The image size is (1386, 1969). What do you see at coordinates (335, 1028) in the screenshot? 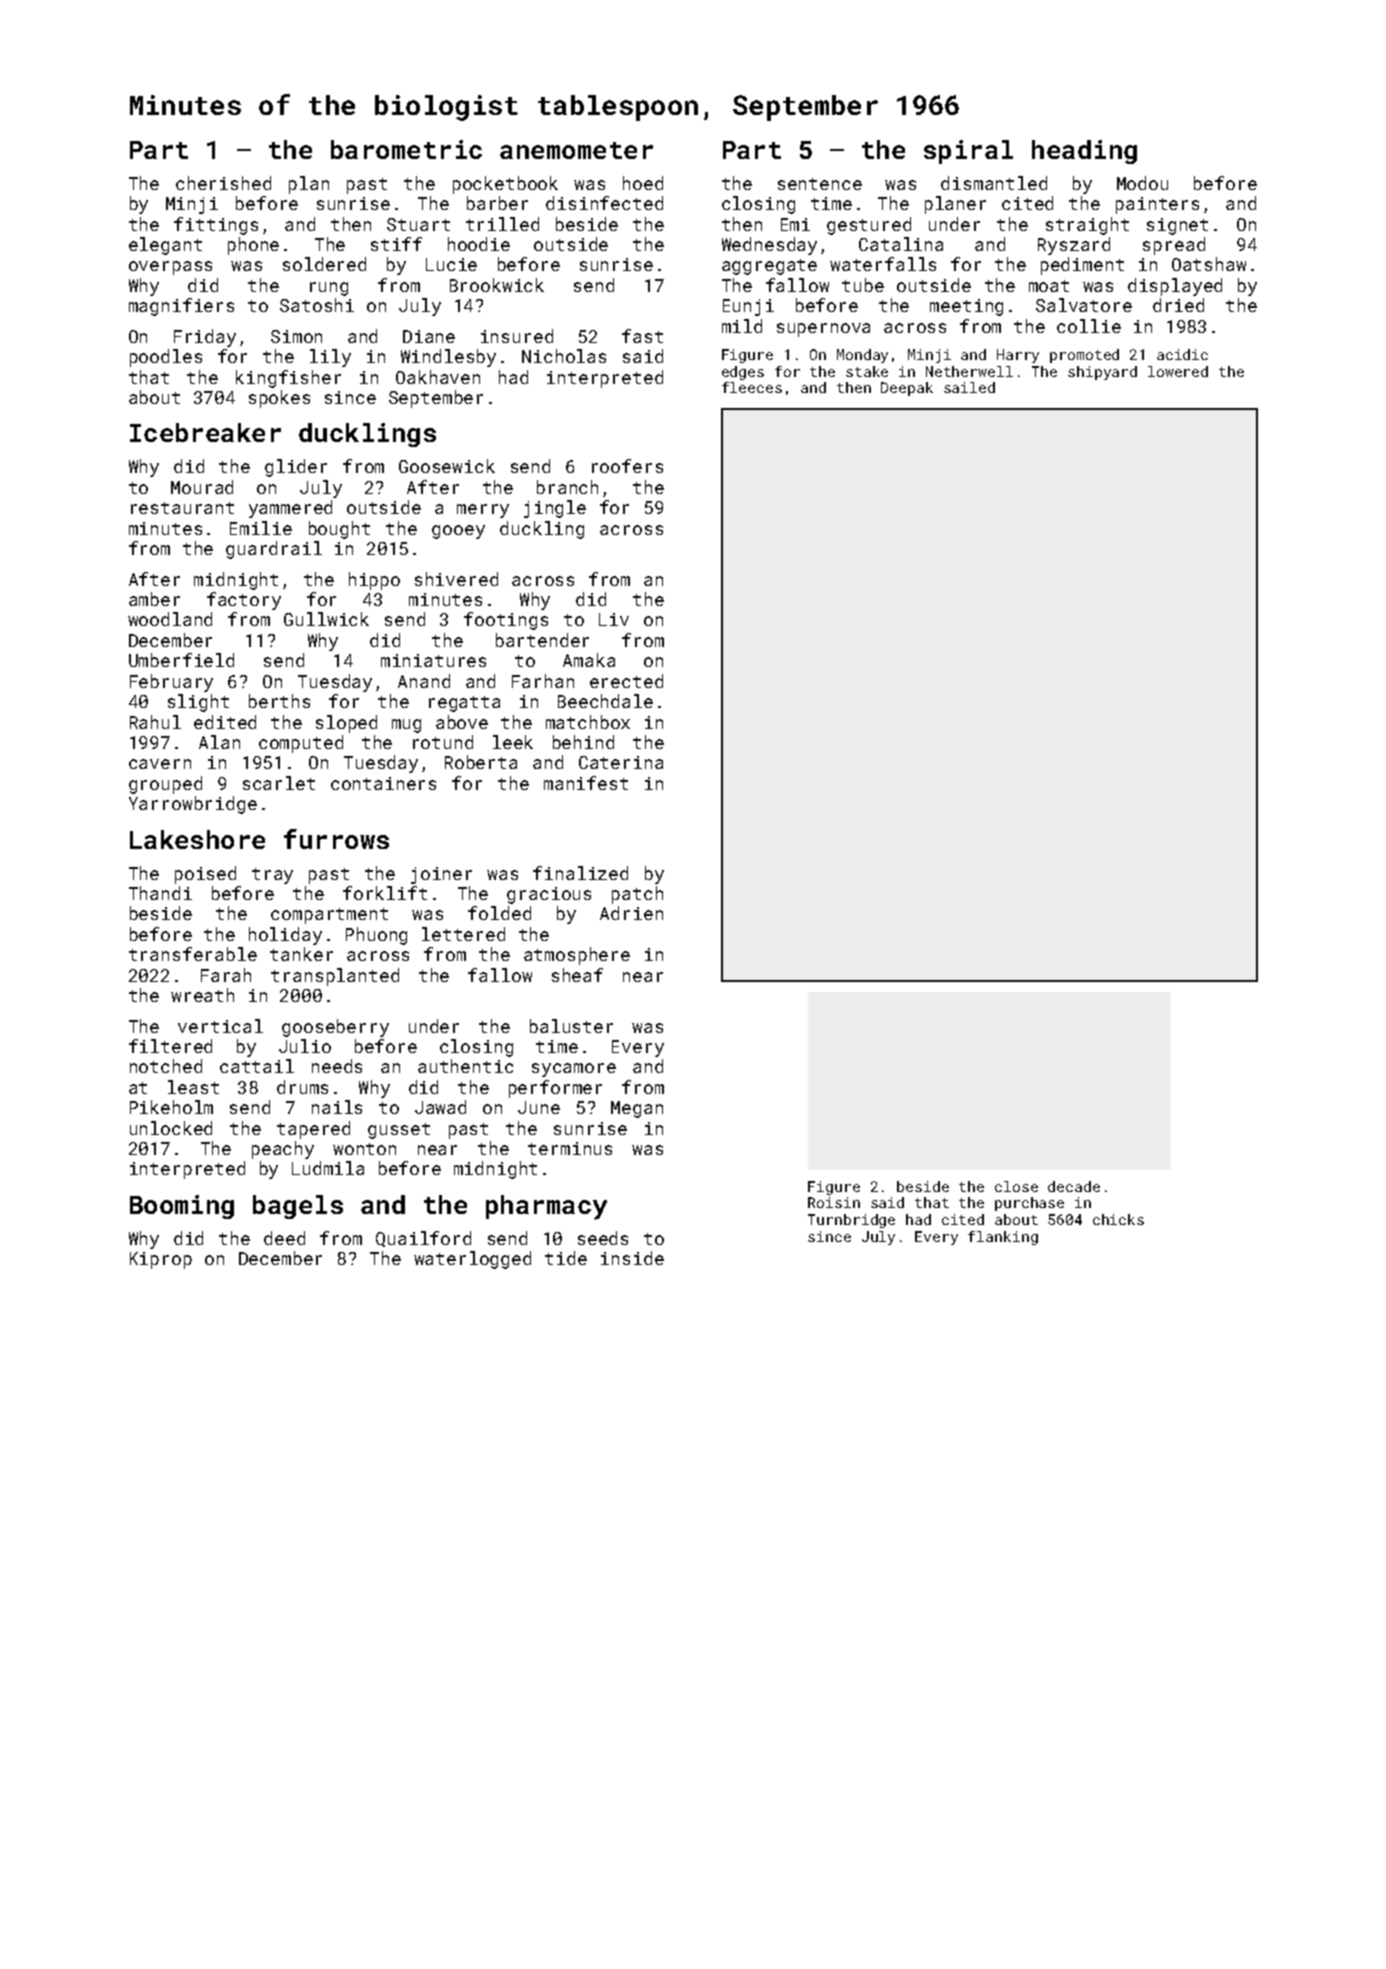
I see `gooseberry` at bounding box center [335, 1028].
